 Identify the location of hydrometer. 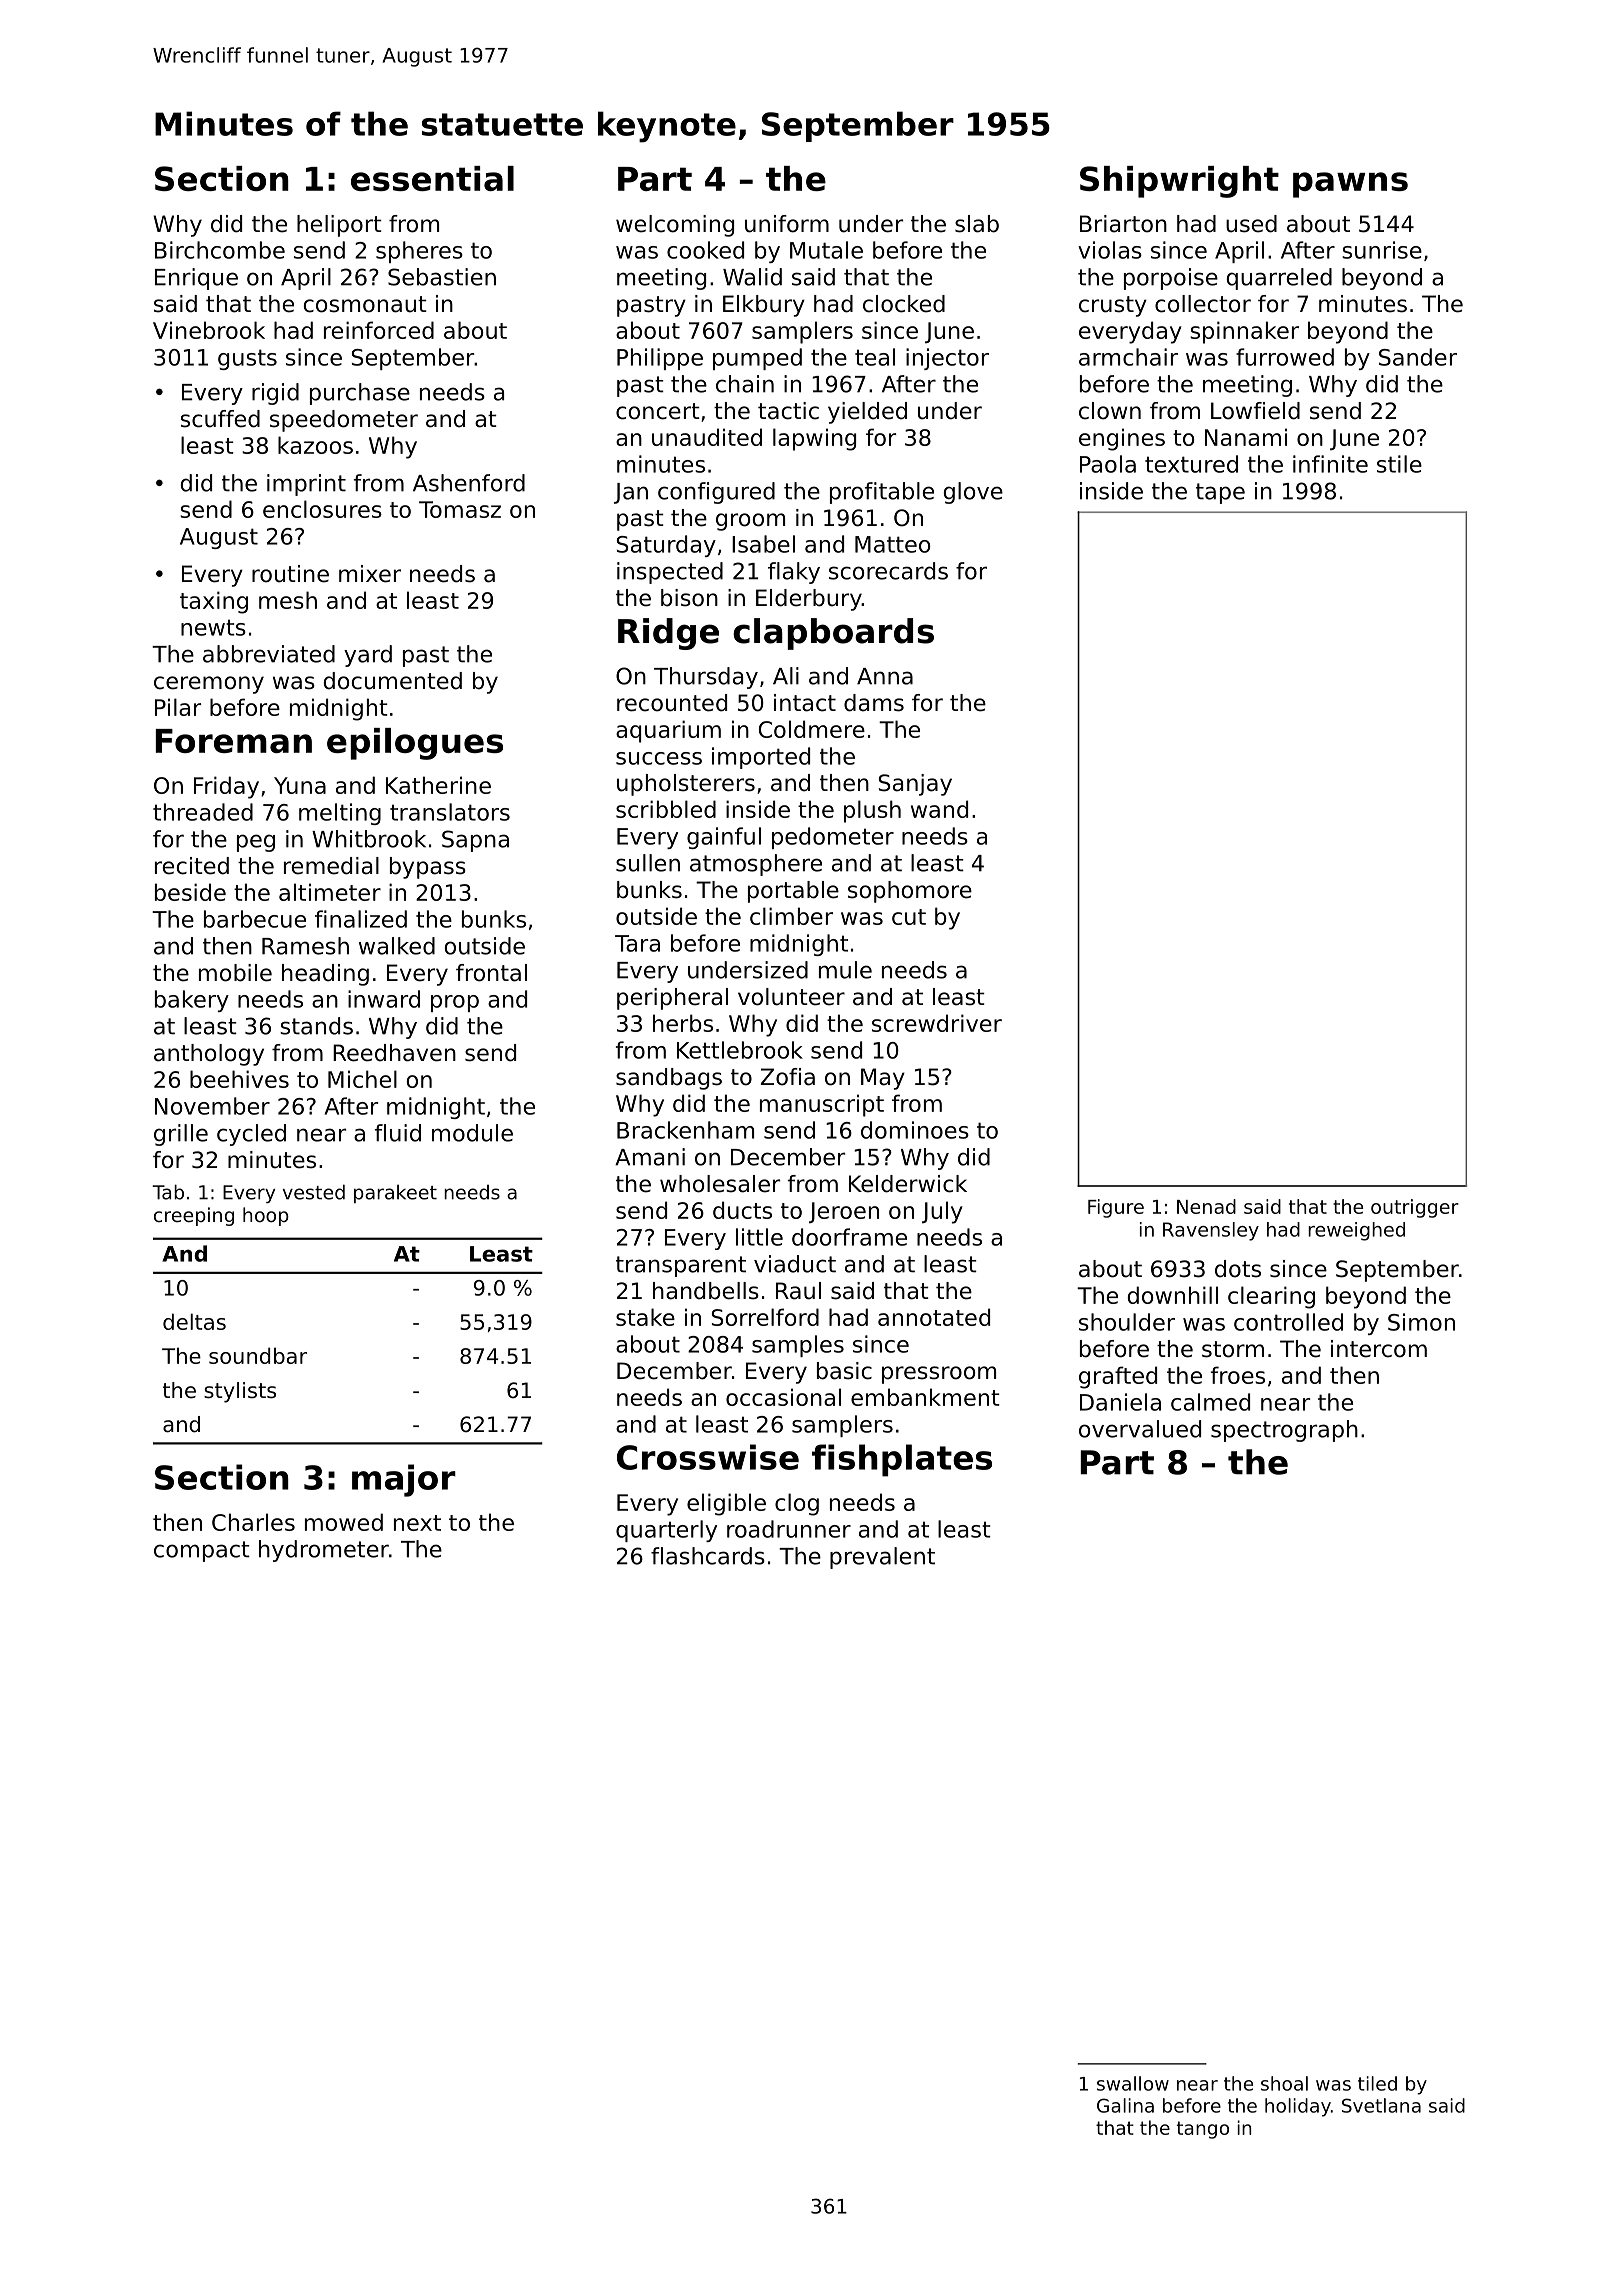
(324, 1551).
